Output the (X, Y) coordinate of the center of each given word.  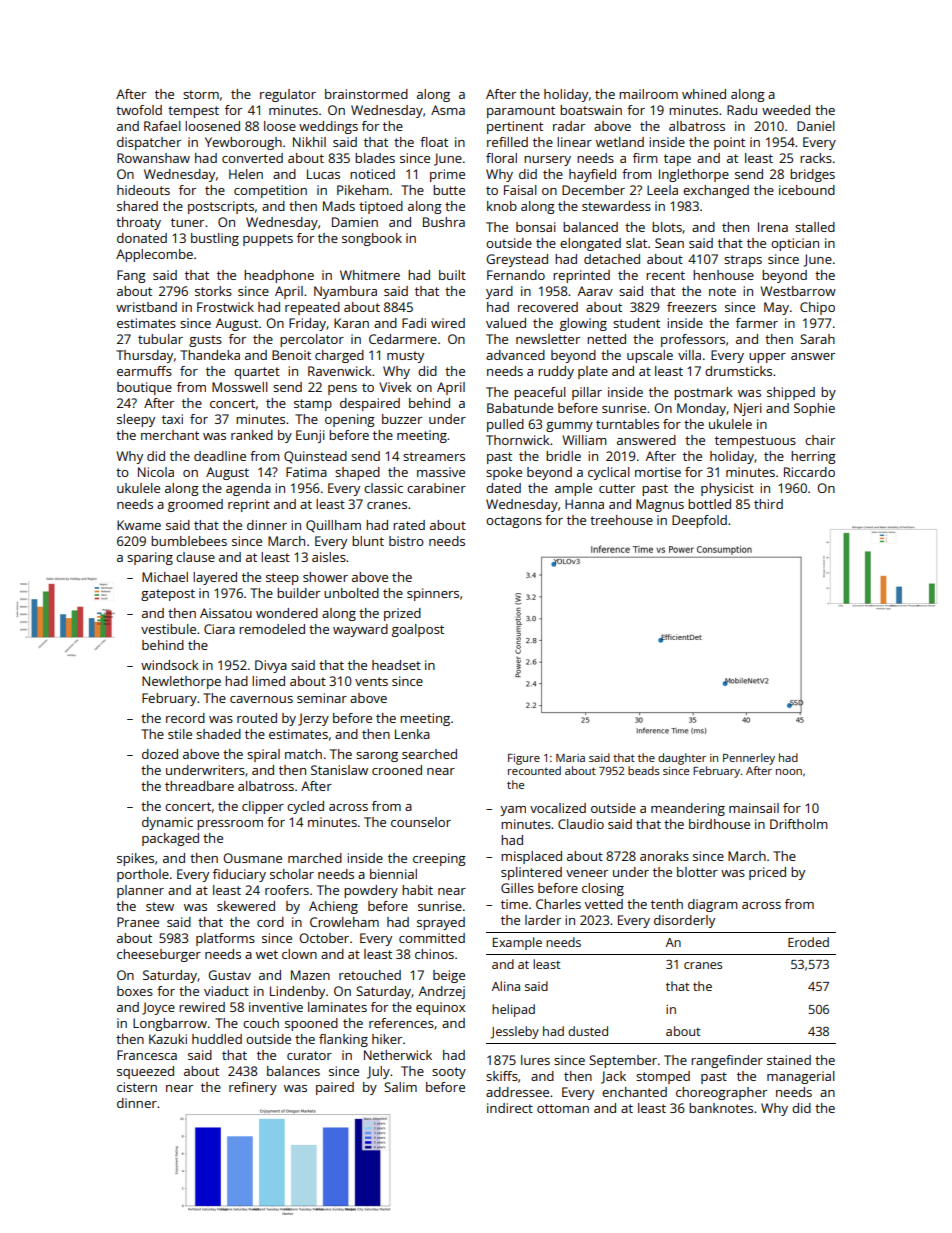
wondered (287, 613)
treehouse (621, 520)
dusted (588, 1031)
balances (293, 1071)
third (768, 504)
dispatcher (149, 143)
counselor (421, 822)
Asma (448, 110)
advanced (515, 355)
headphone (279, 276)
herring (813, 457)
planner (140, 891)
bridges (812, 175)
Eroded (808, 942)
